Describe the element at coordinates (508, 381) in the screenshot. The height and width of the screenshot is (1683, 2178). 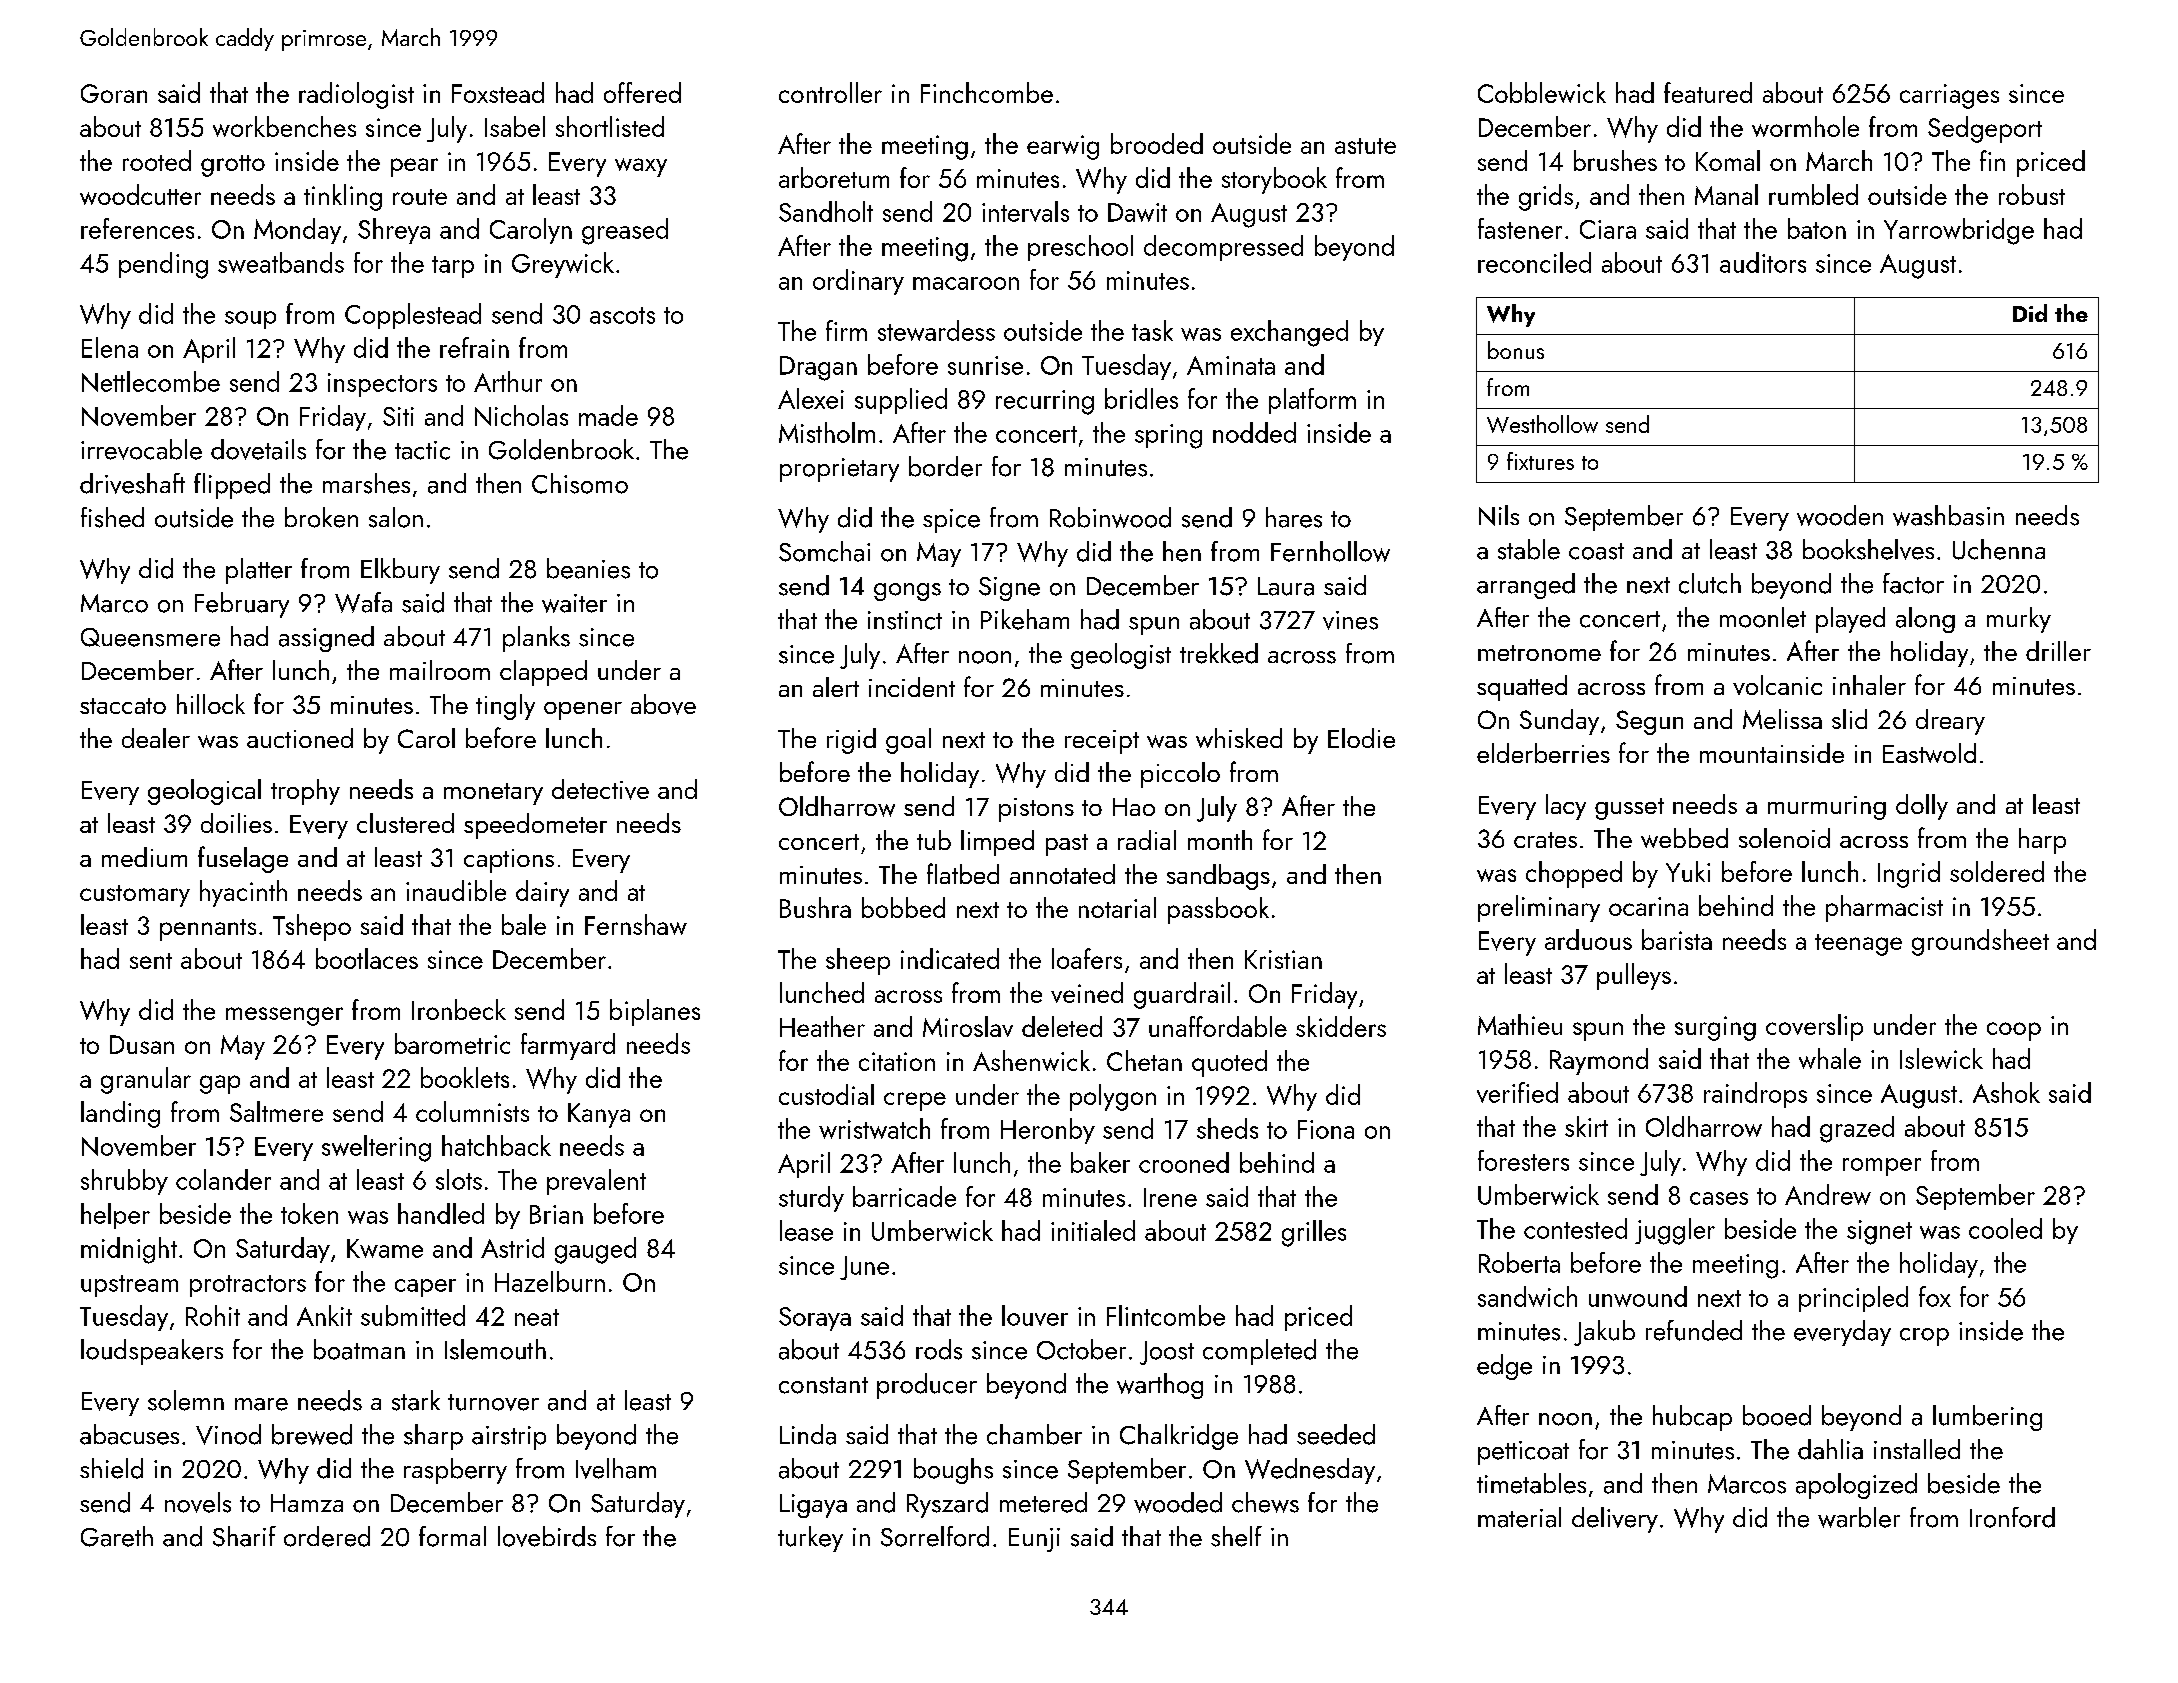
I see `Arthur` at that location.
